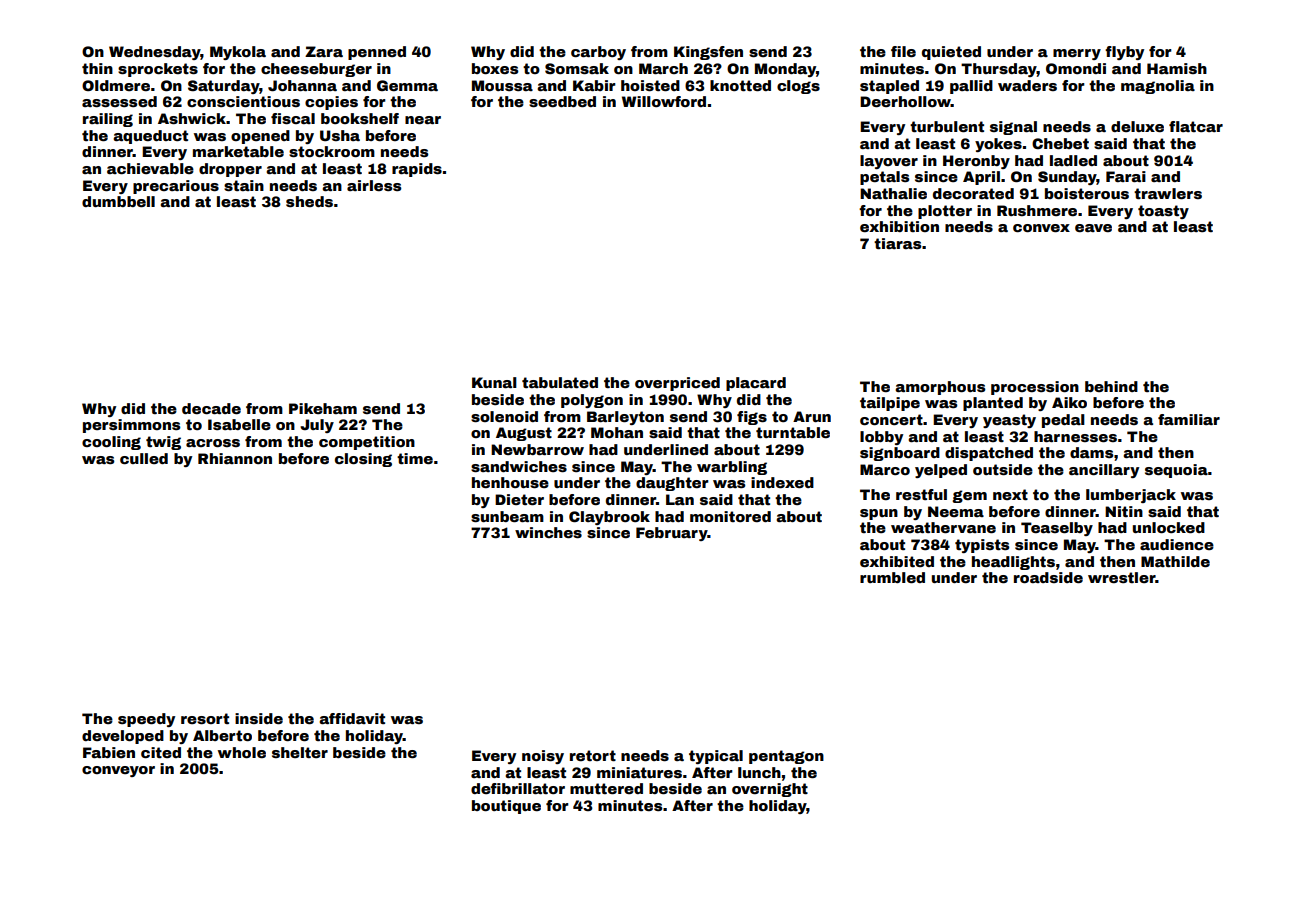 The width and height of the screenshot is (1308, 924). Describe the element at coordinates (1131, 496) in the screenshot. I see `lumberjack` at that location.
